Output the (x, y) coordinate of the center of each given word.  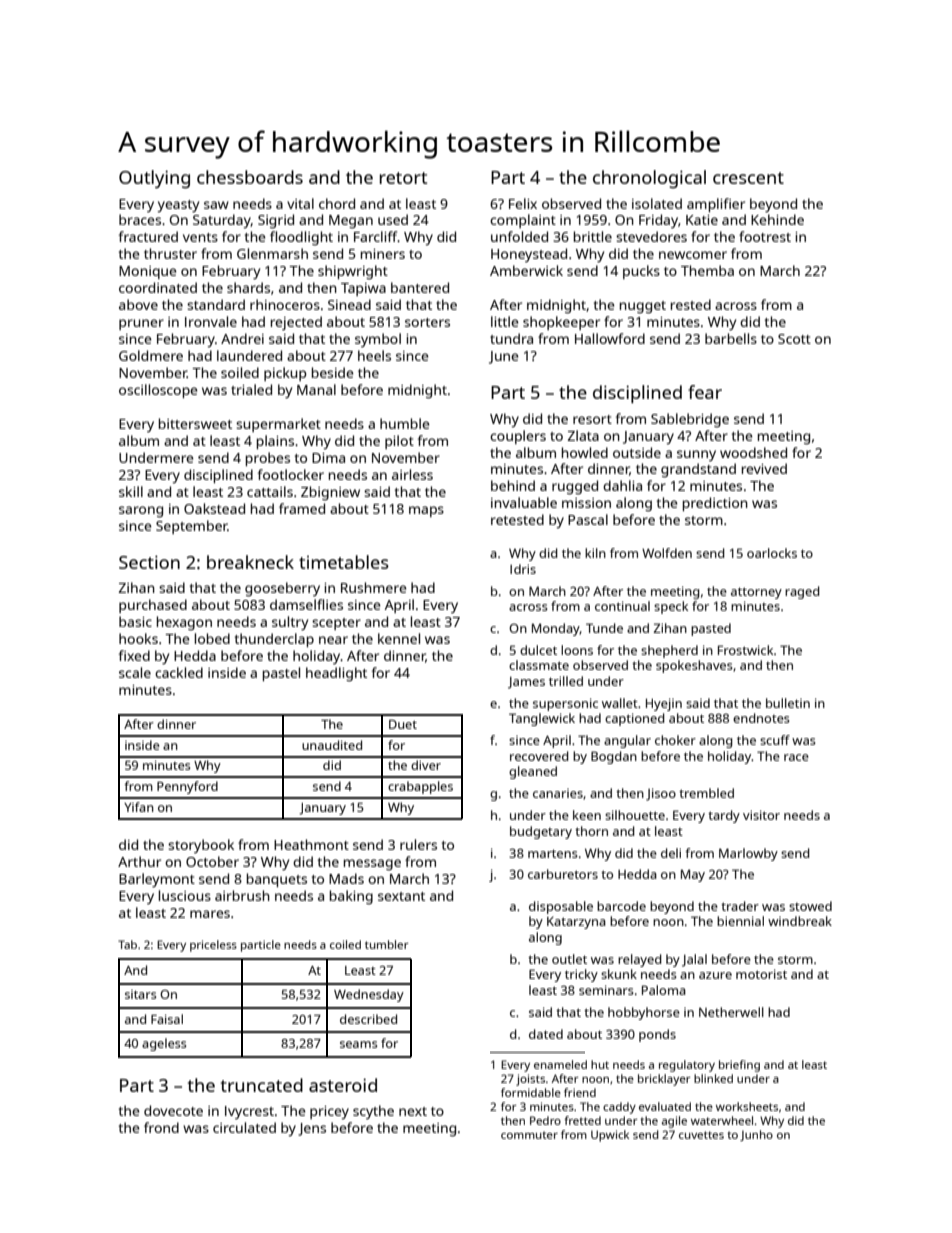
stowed (810, 906)
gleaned (533, 772)
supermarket (278, 425)
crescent (748, 178)
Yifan (139, 807)
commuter (529, 1135)
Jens (312, 1129)
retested (517, 519)
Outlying (154, 179)
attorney (756, 593)
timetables (344, 562)
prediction (715, 504)
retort (403, 178)
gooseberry (282, 589)
